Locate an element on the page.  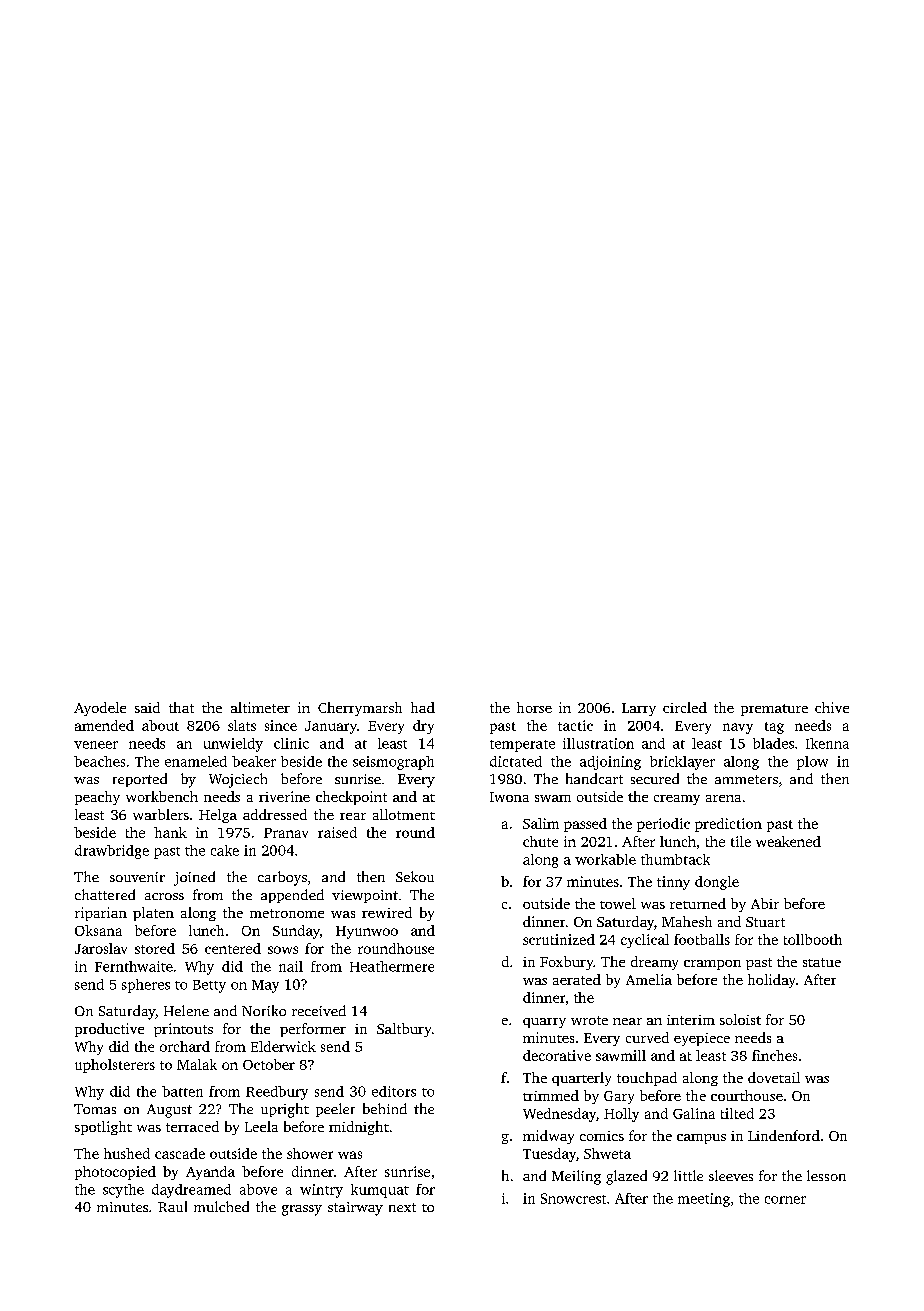
Raul is located at coordinates (172, 1206).
